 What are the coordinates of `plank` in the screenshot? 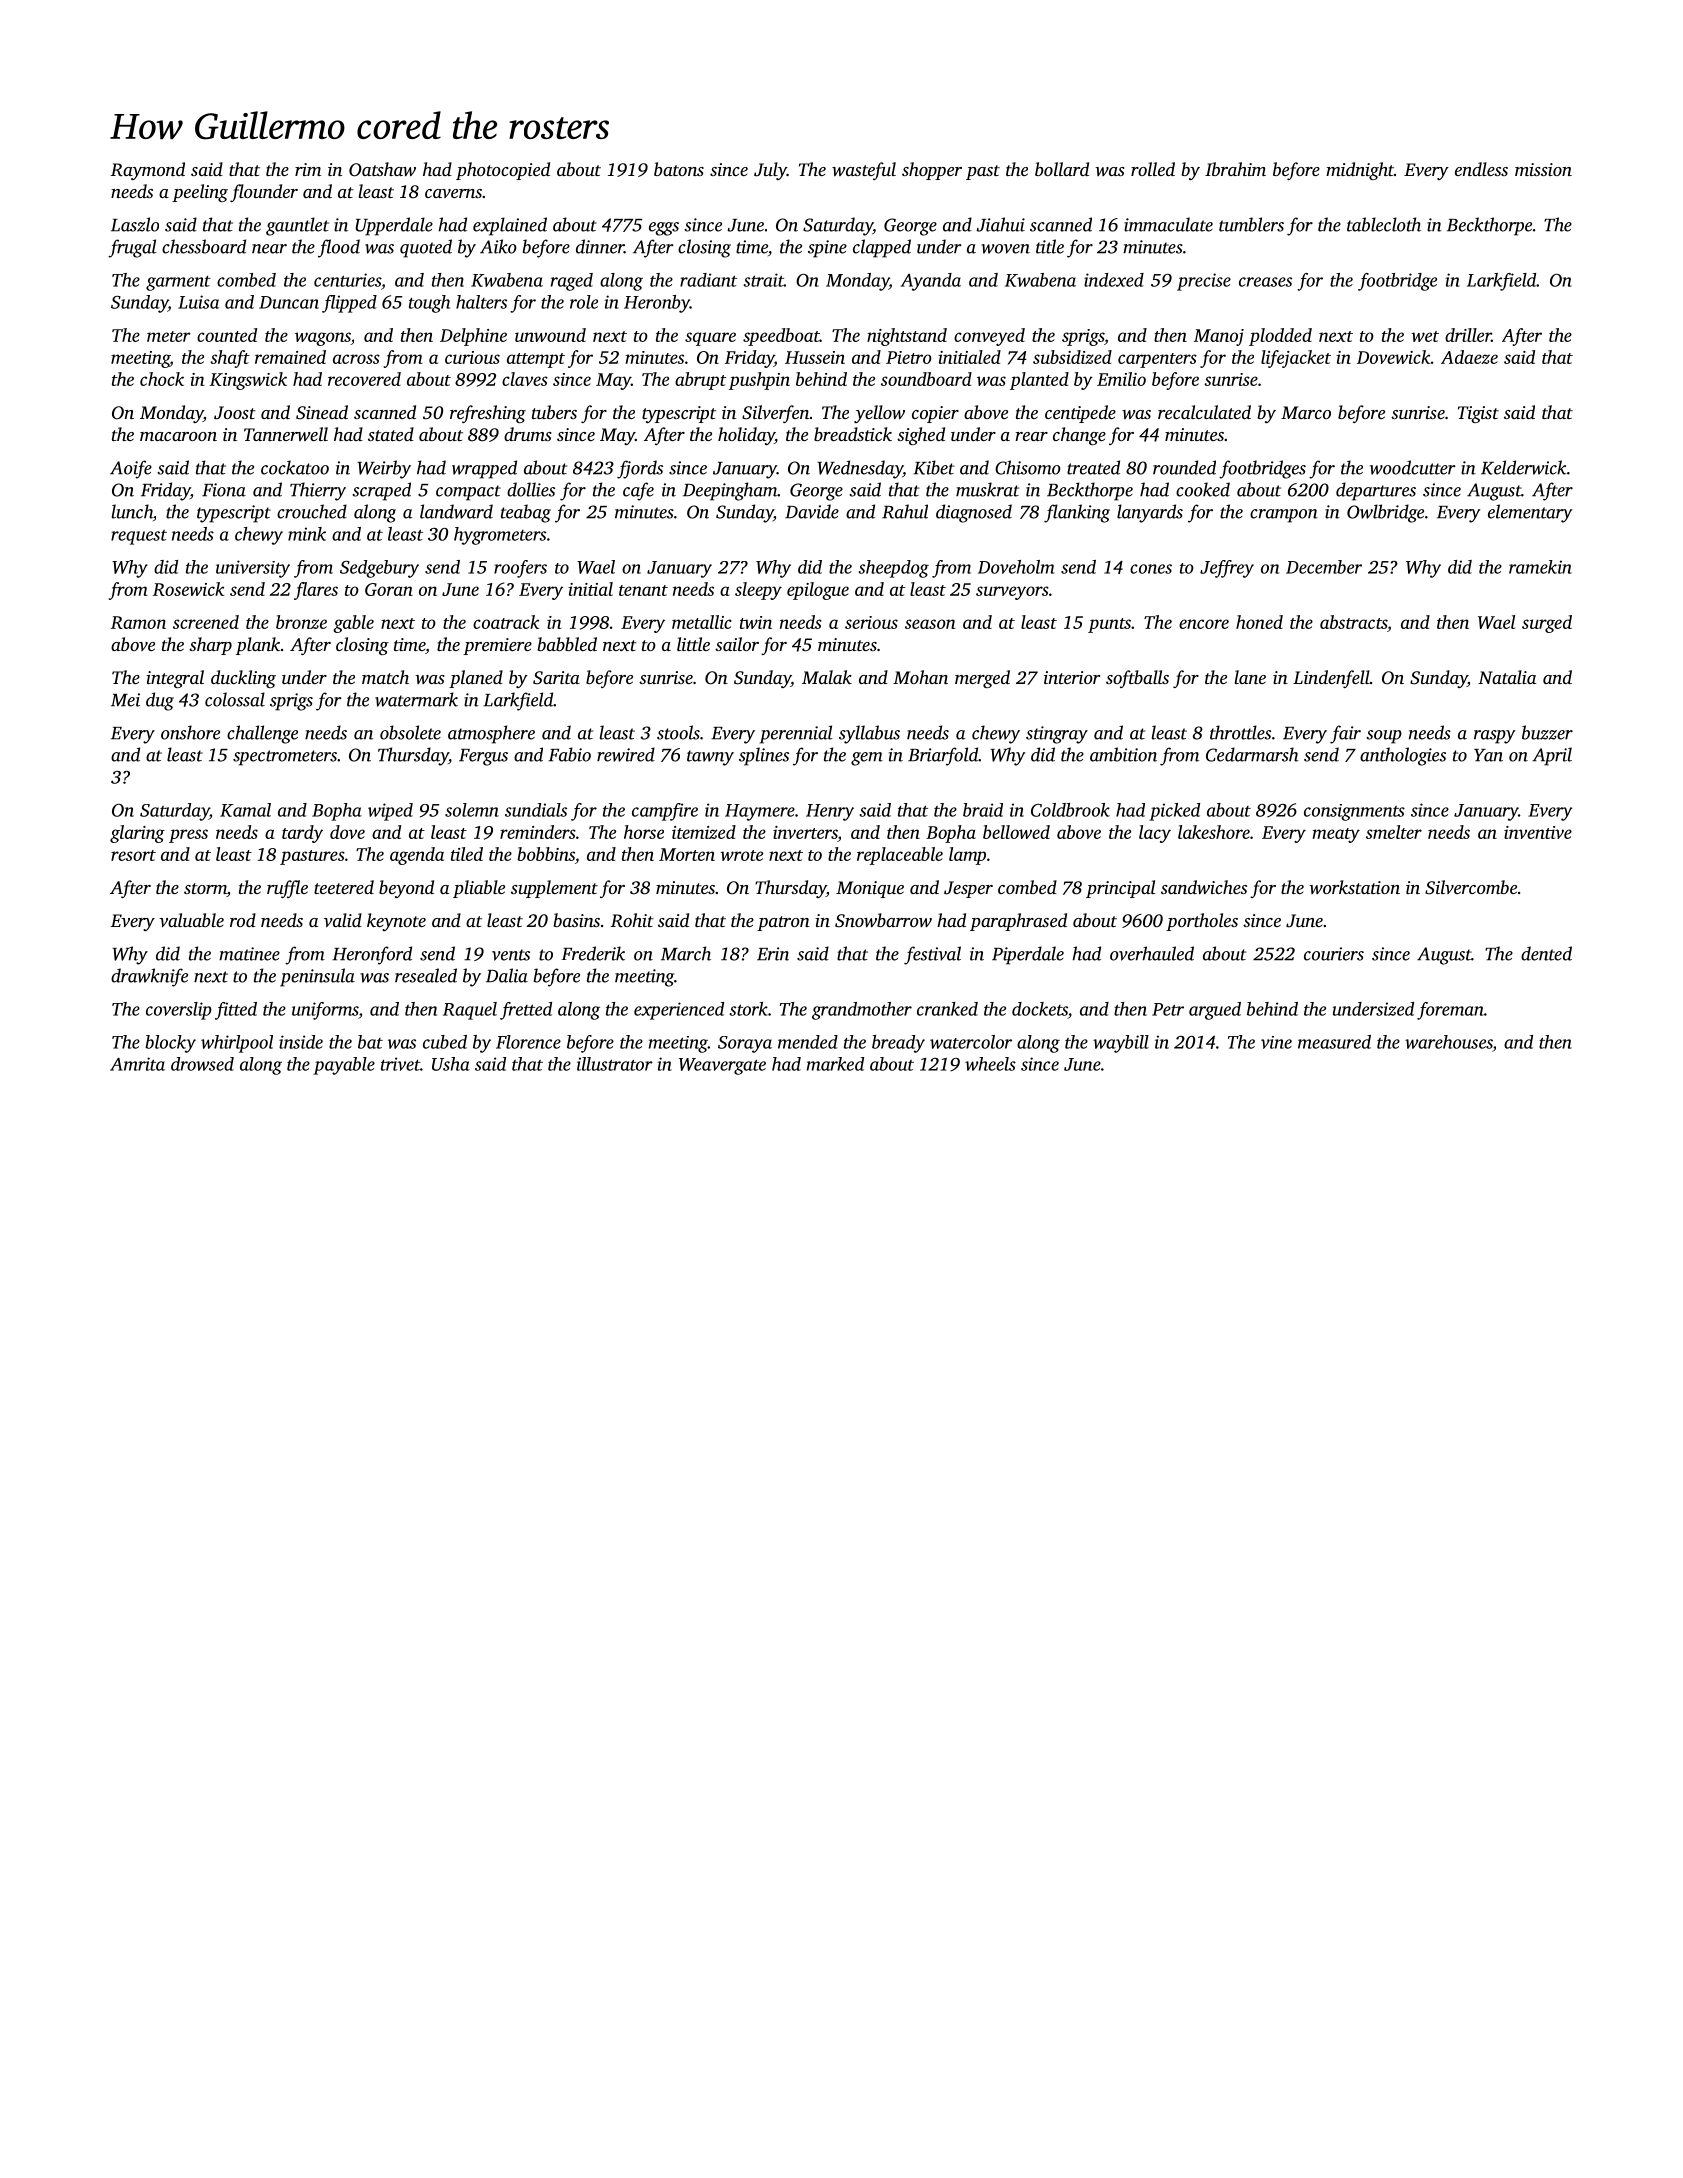 It's located at (258, 646).
